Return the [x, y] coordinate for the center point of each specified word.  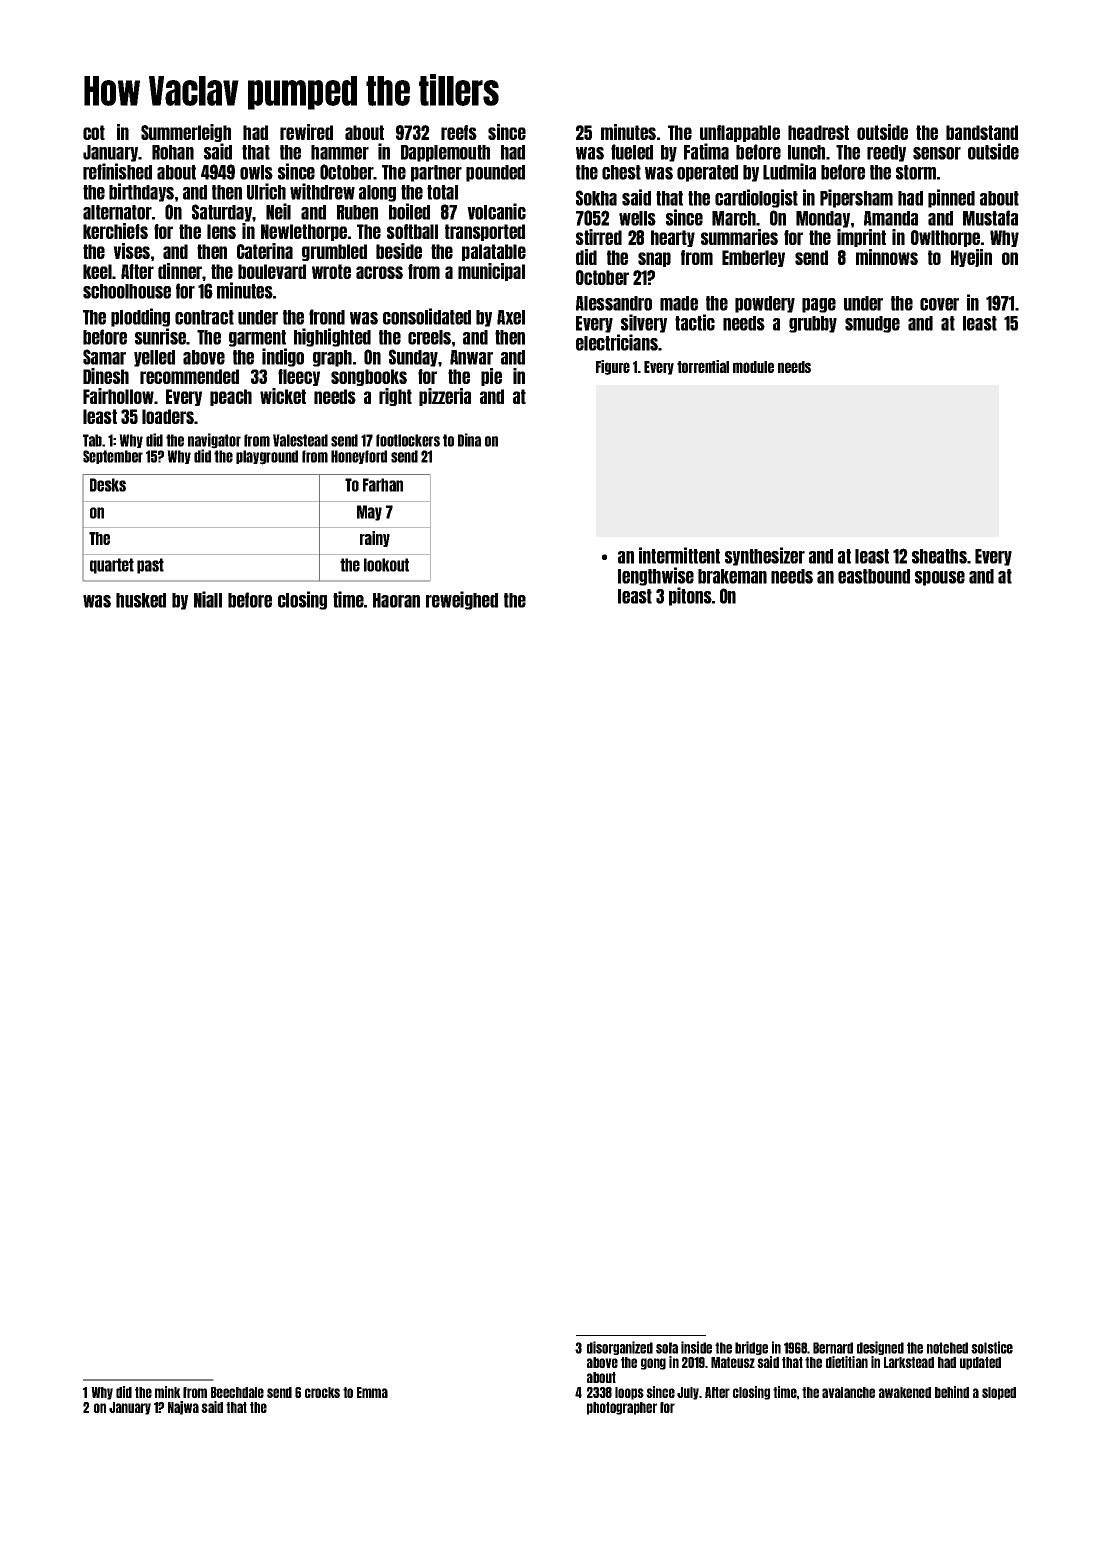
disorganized [620, 1348]
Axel [511, 317]
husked [141, 600]
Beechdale [237, 1392]
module [753, 367]
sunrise [160, 336]
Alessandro [614, 303]
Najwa [183, 1408]
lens [221, 231]
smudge [872, 324]
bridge [751, 1348]
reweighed [462, 600]
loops [629, 1393]
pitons [690, 596]
